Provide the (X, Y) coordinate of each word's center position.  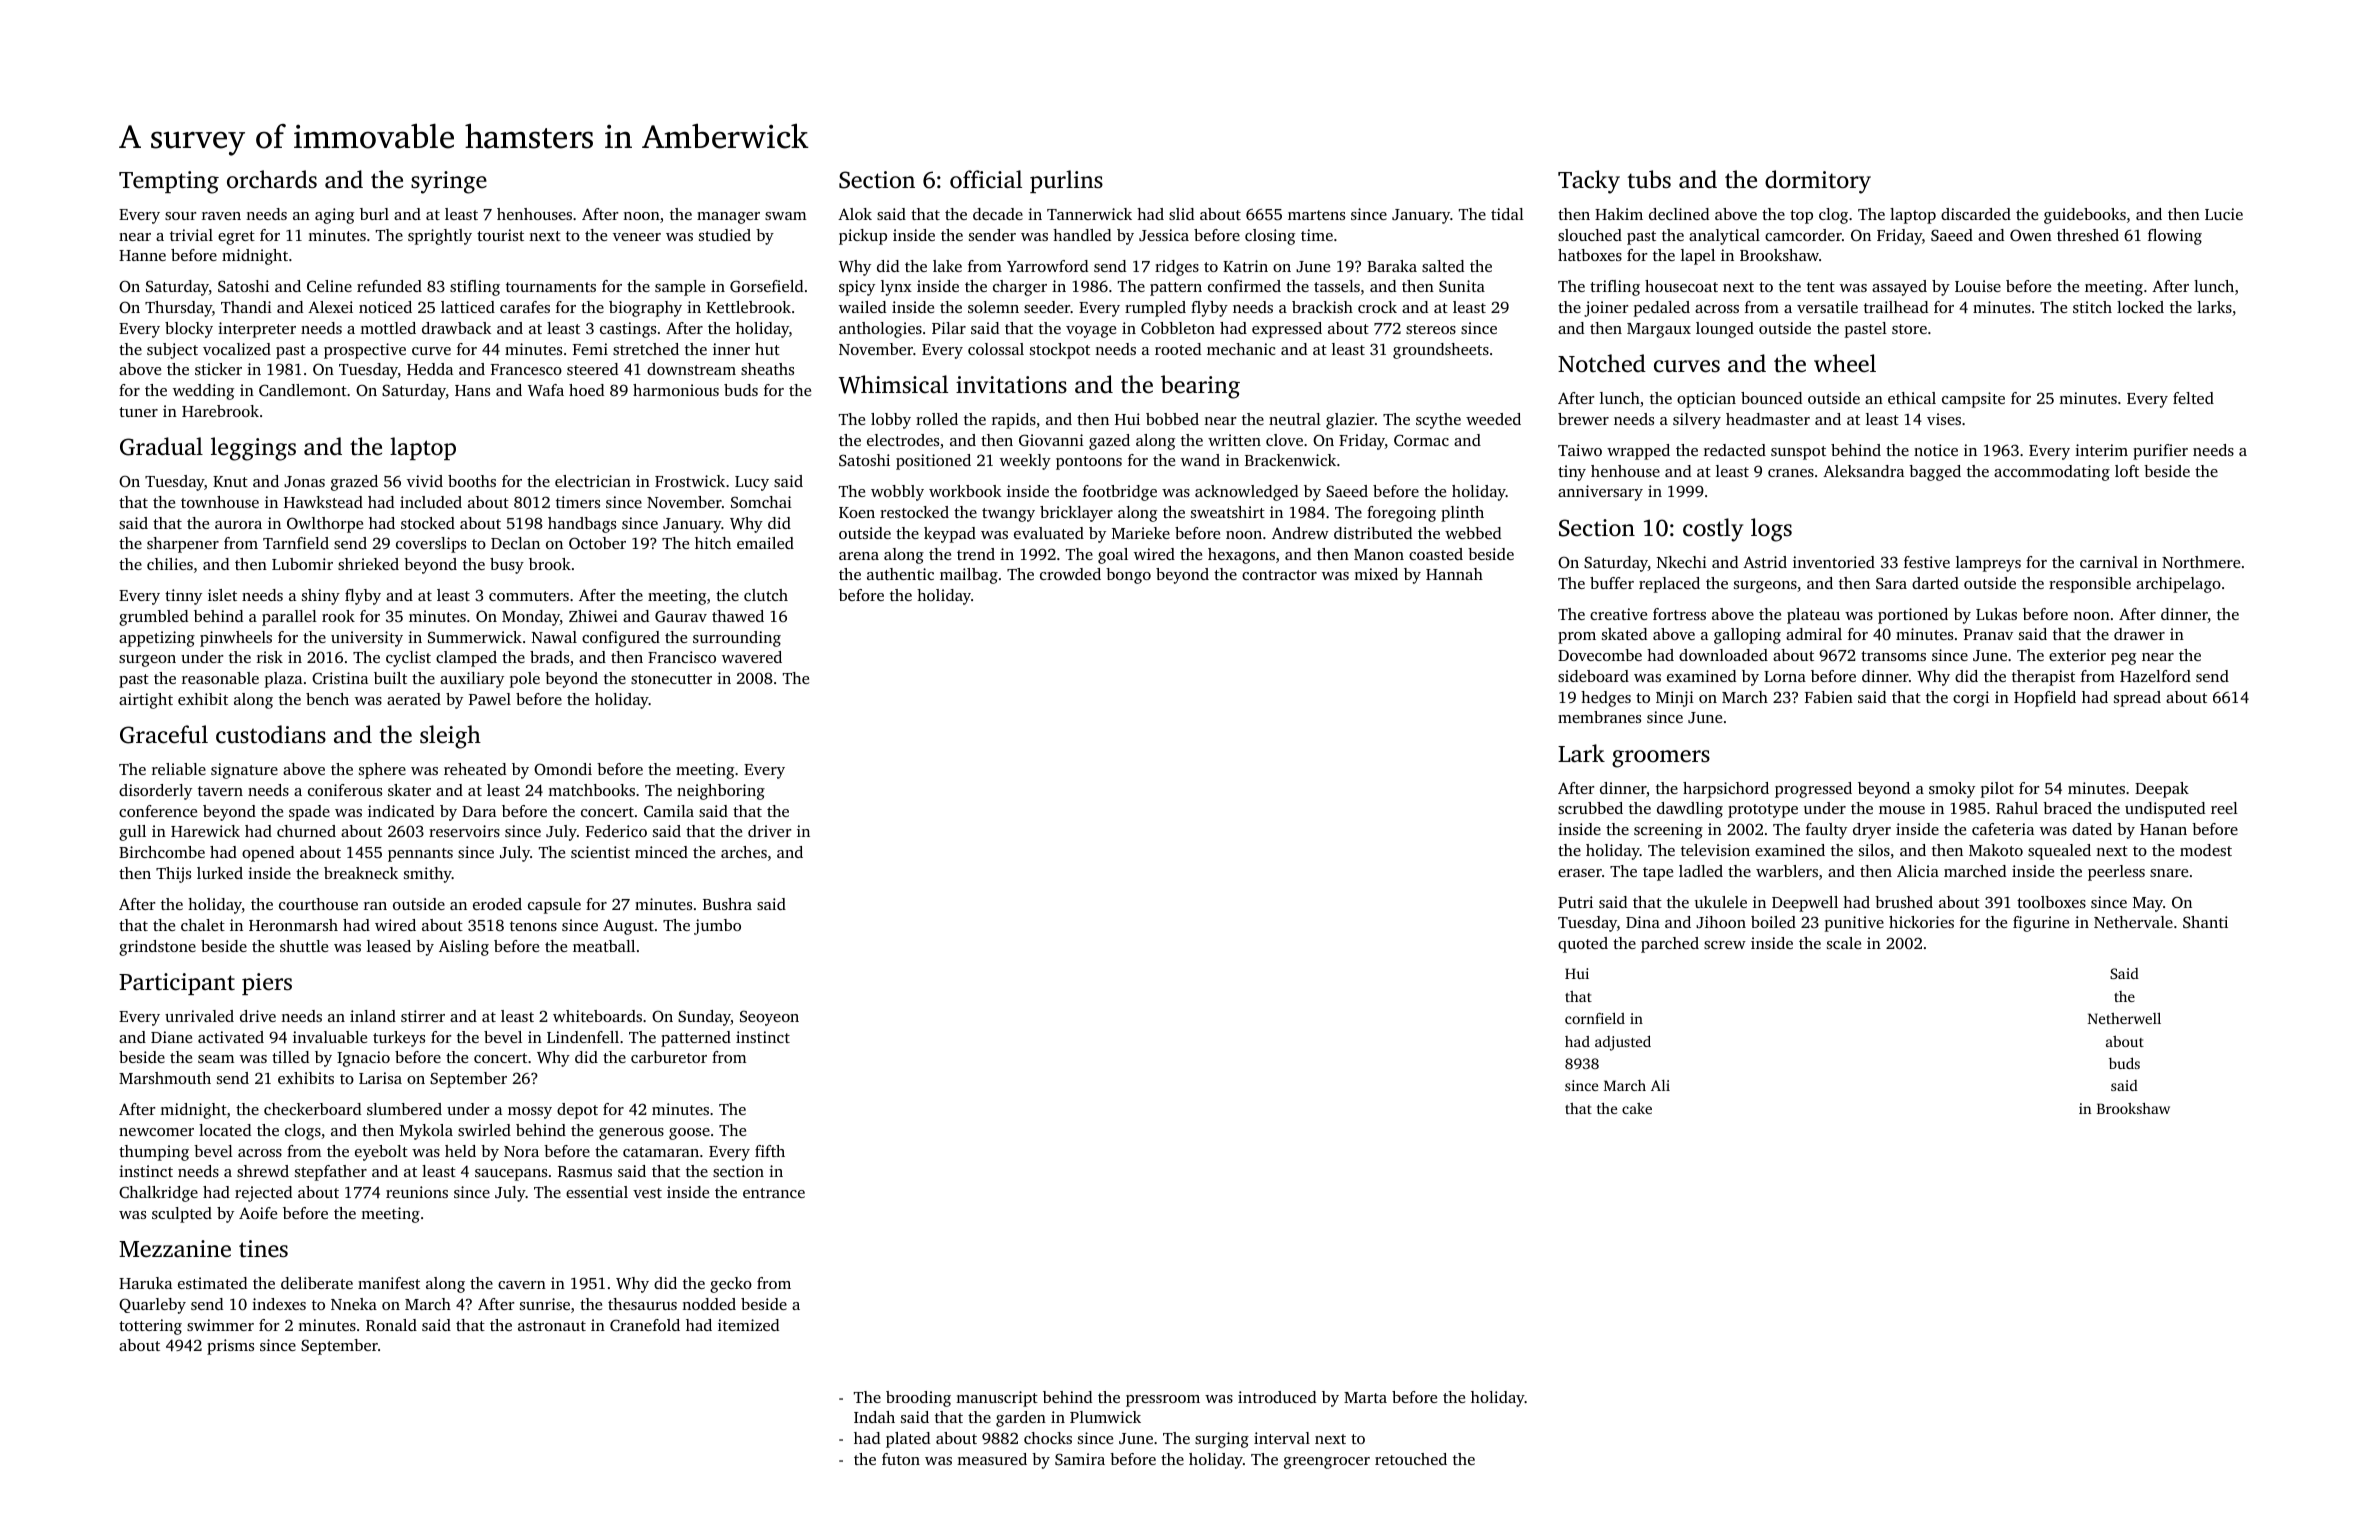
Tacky (1589, 182)
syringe (449, 182)
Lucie (2224, 214)
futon (901, 1459)
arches (744, 852)
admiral (1814, 634)
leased (389, 946)
